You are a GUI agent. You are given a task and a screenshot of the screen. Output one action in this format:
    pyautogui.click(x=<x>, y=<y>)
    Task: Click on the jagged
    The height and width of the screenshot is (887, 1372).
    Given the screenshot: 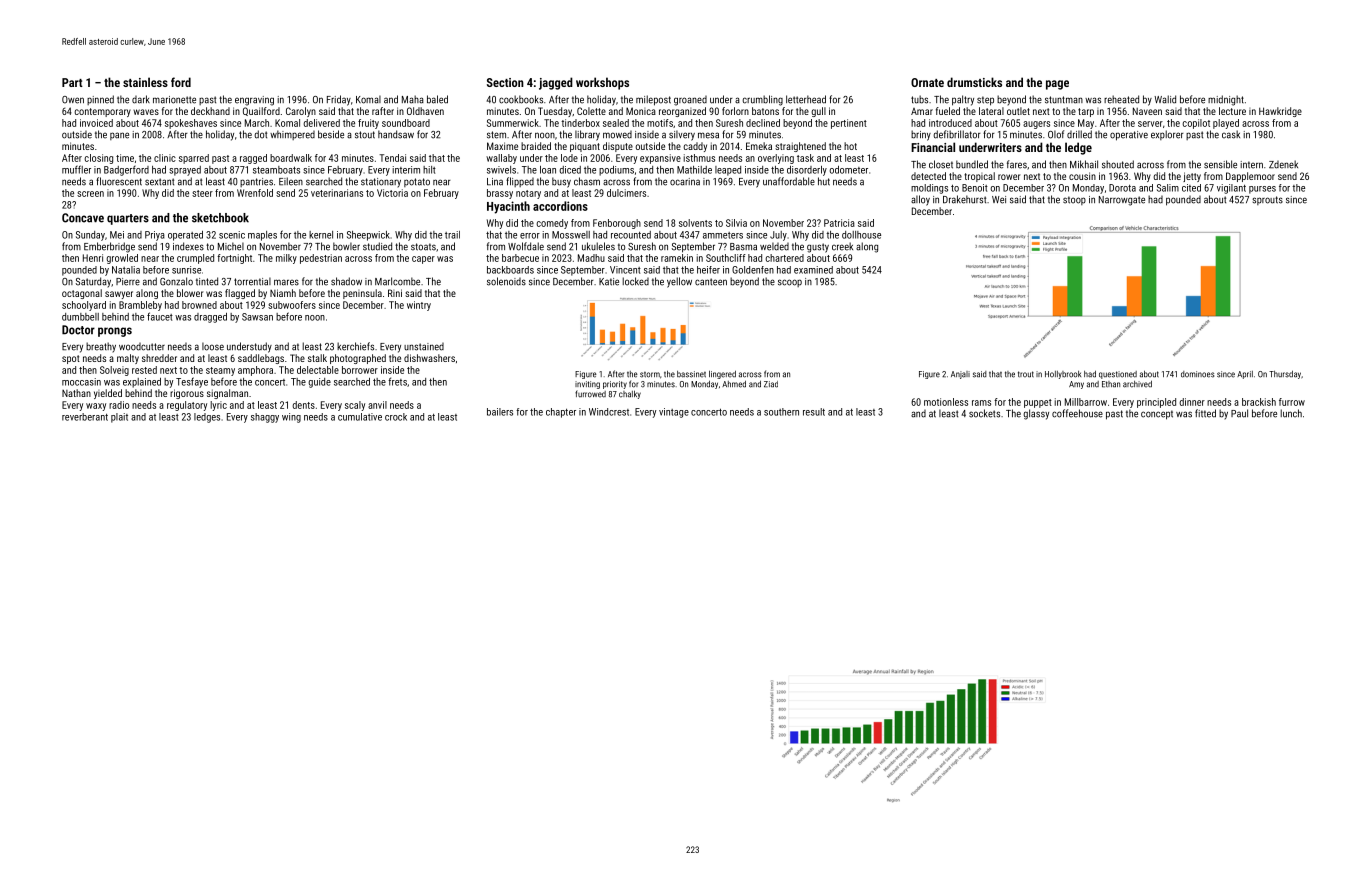 What is the action you would take?
    pyautogui.click(x=556, y=83)
